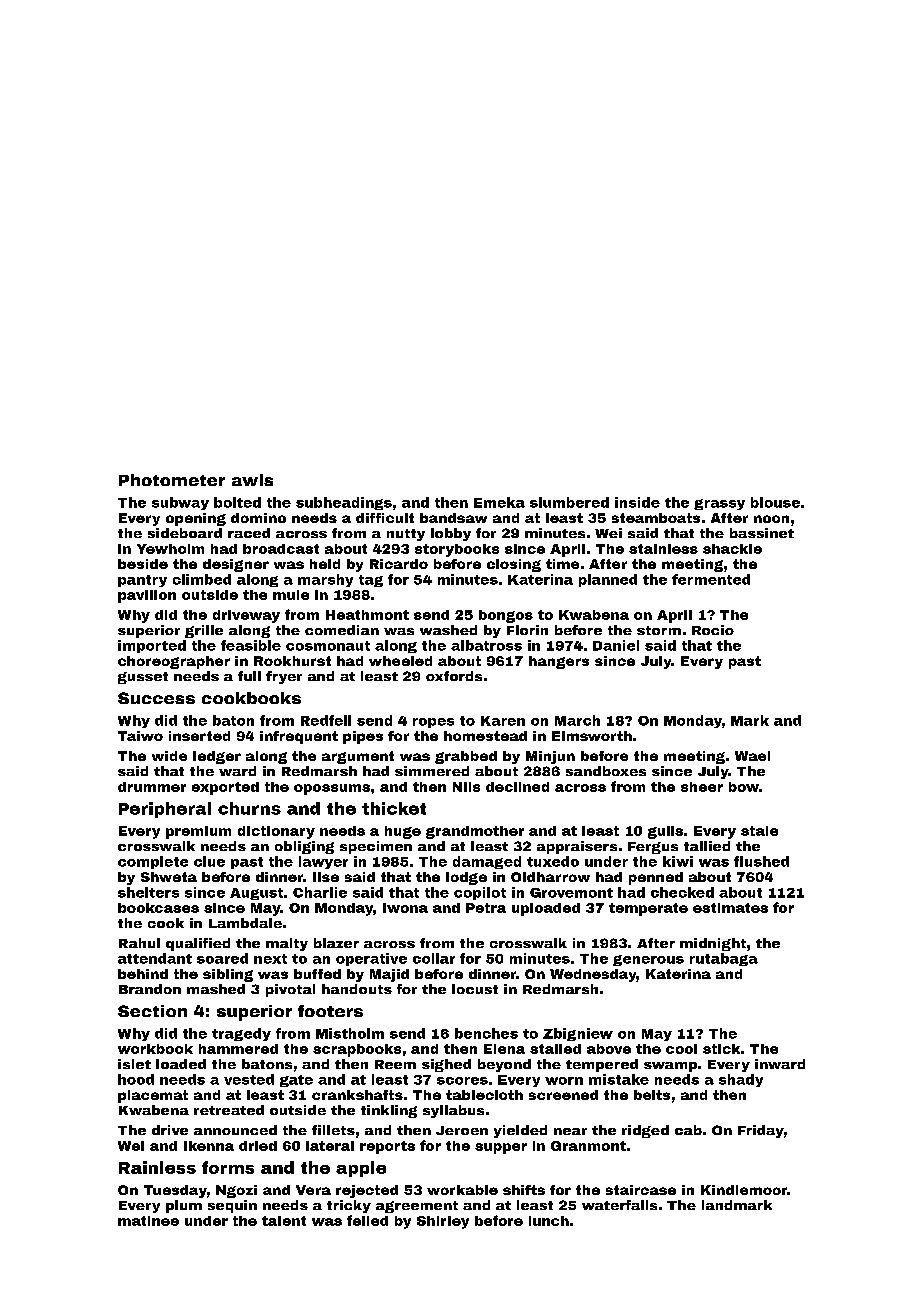 Image resolution: width=924 pixels, height=1308 pixels. I want to click on handouts, so click(357, 989).
